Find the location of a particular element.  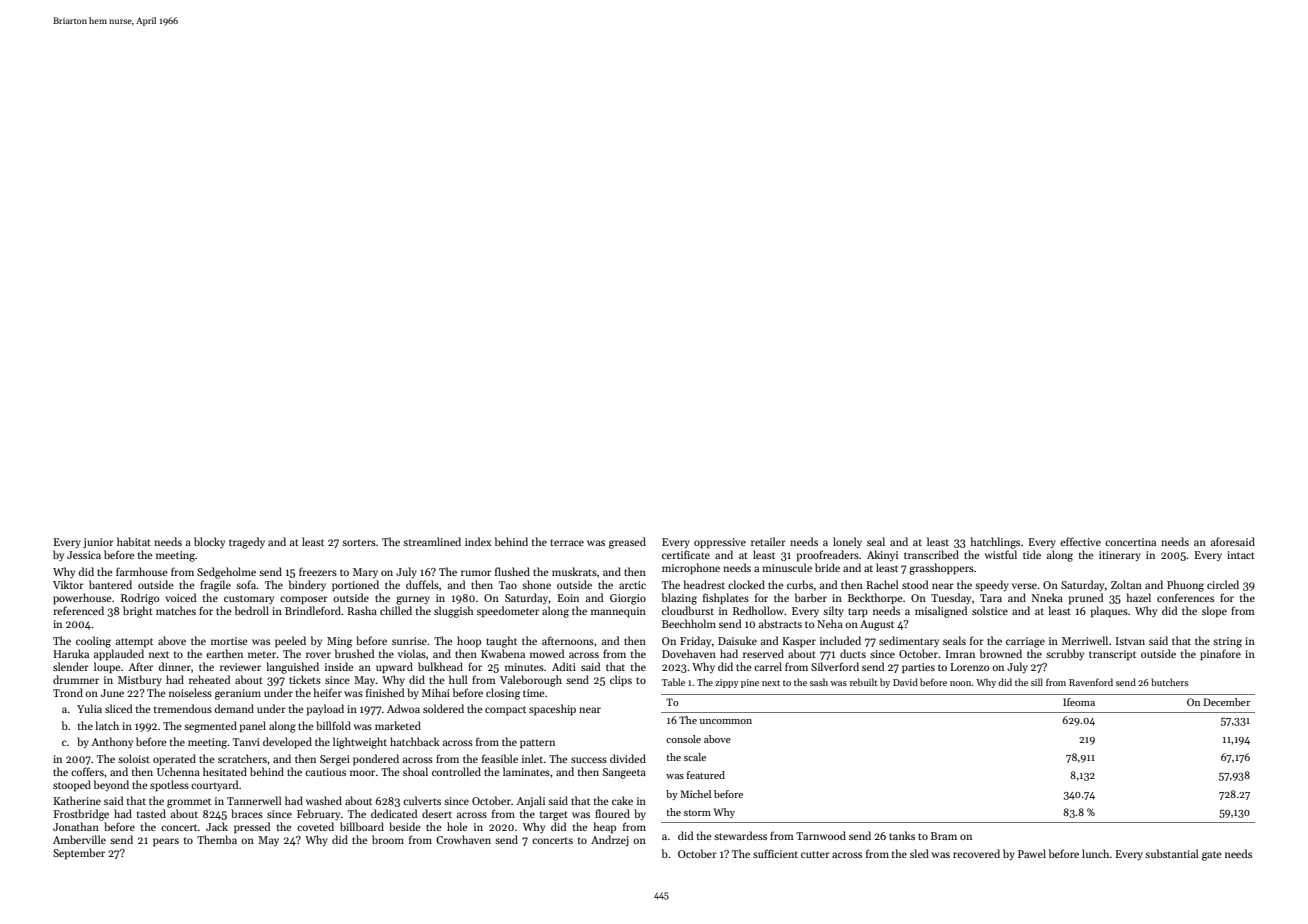

Neha is located at coordinates (830, 623).
